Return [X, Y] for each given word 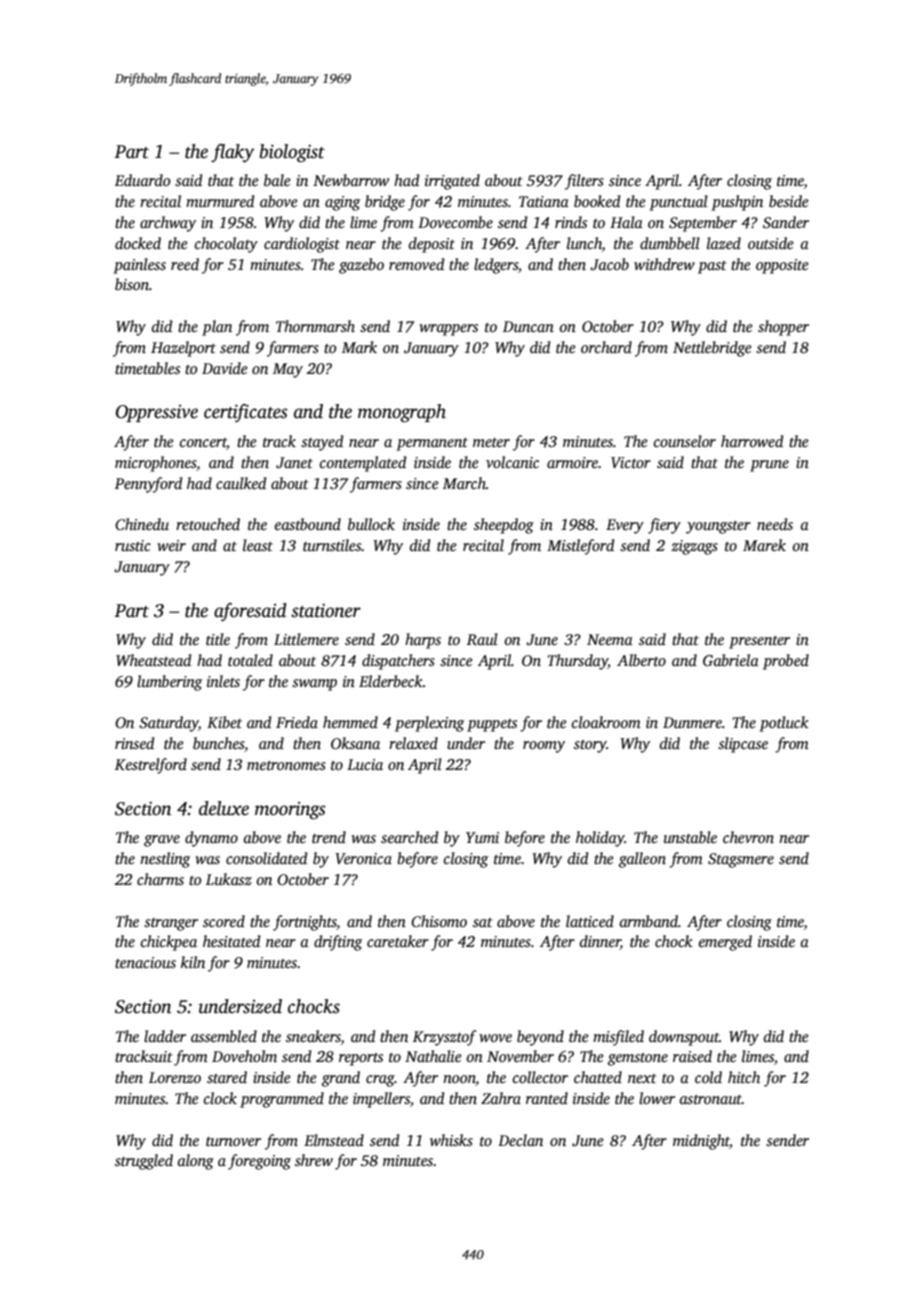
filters [584, 182]
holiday [600, 839]
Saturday [169, 724]
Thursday [578, 662]
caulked [241, 483]
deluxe [224, 808]
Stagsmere [741, 860]
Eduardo [142, 180]
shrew [314, 1160]
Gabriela [731, 660]
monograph [402, 413]
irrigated [452, 182]
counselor [685, 441]
